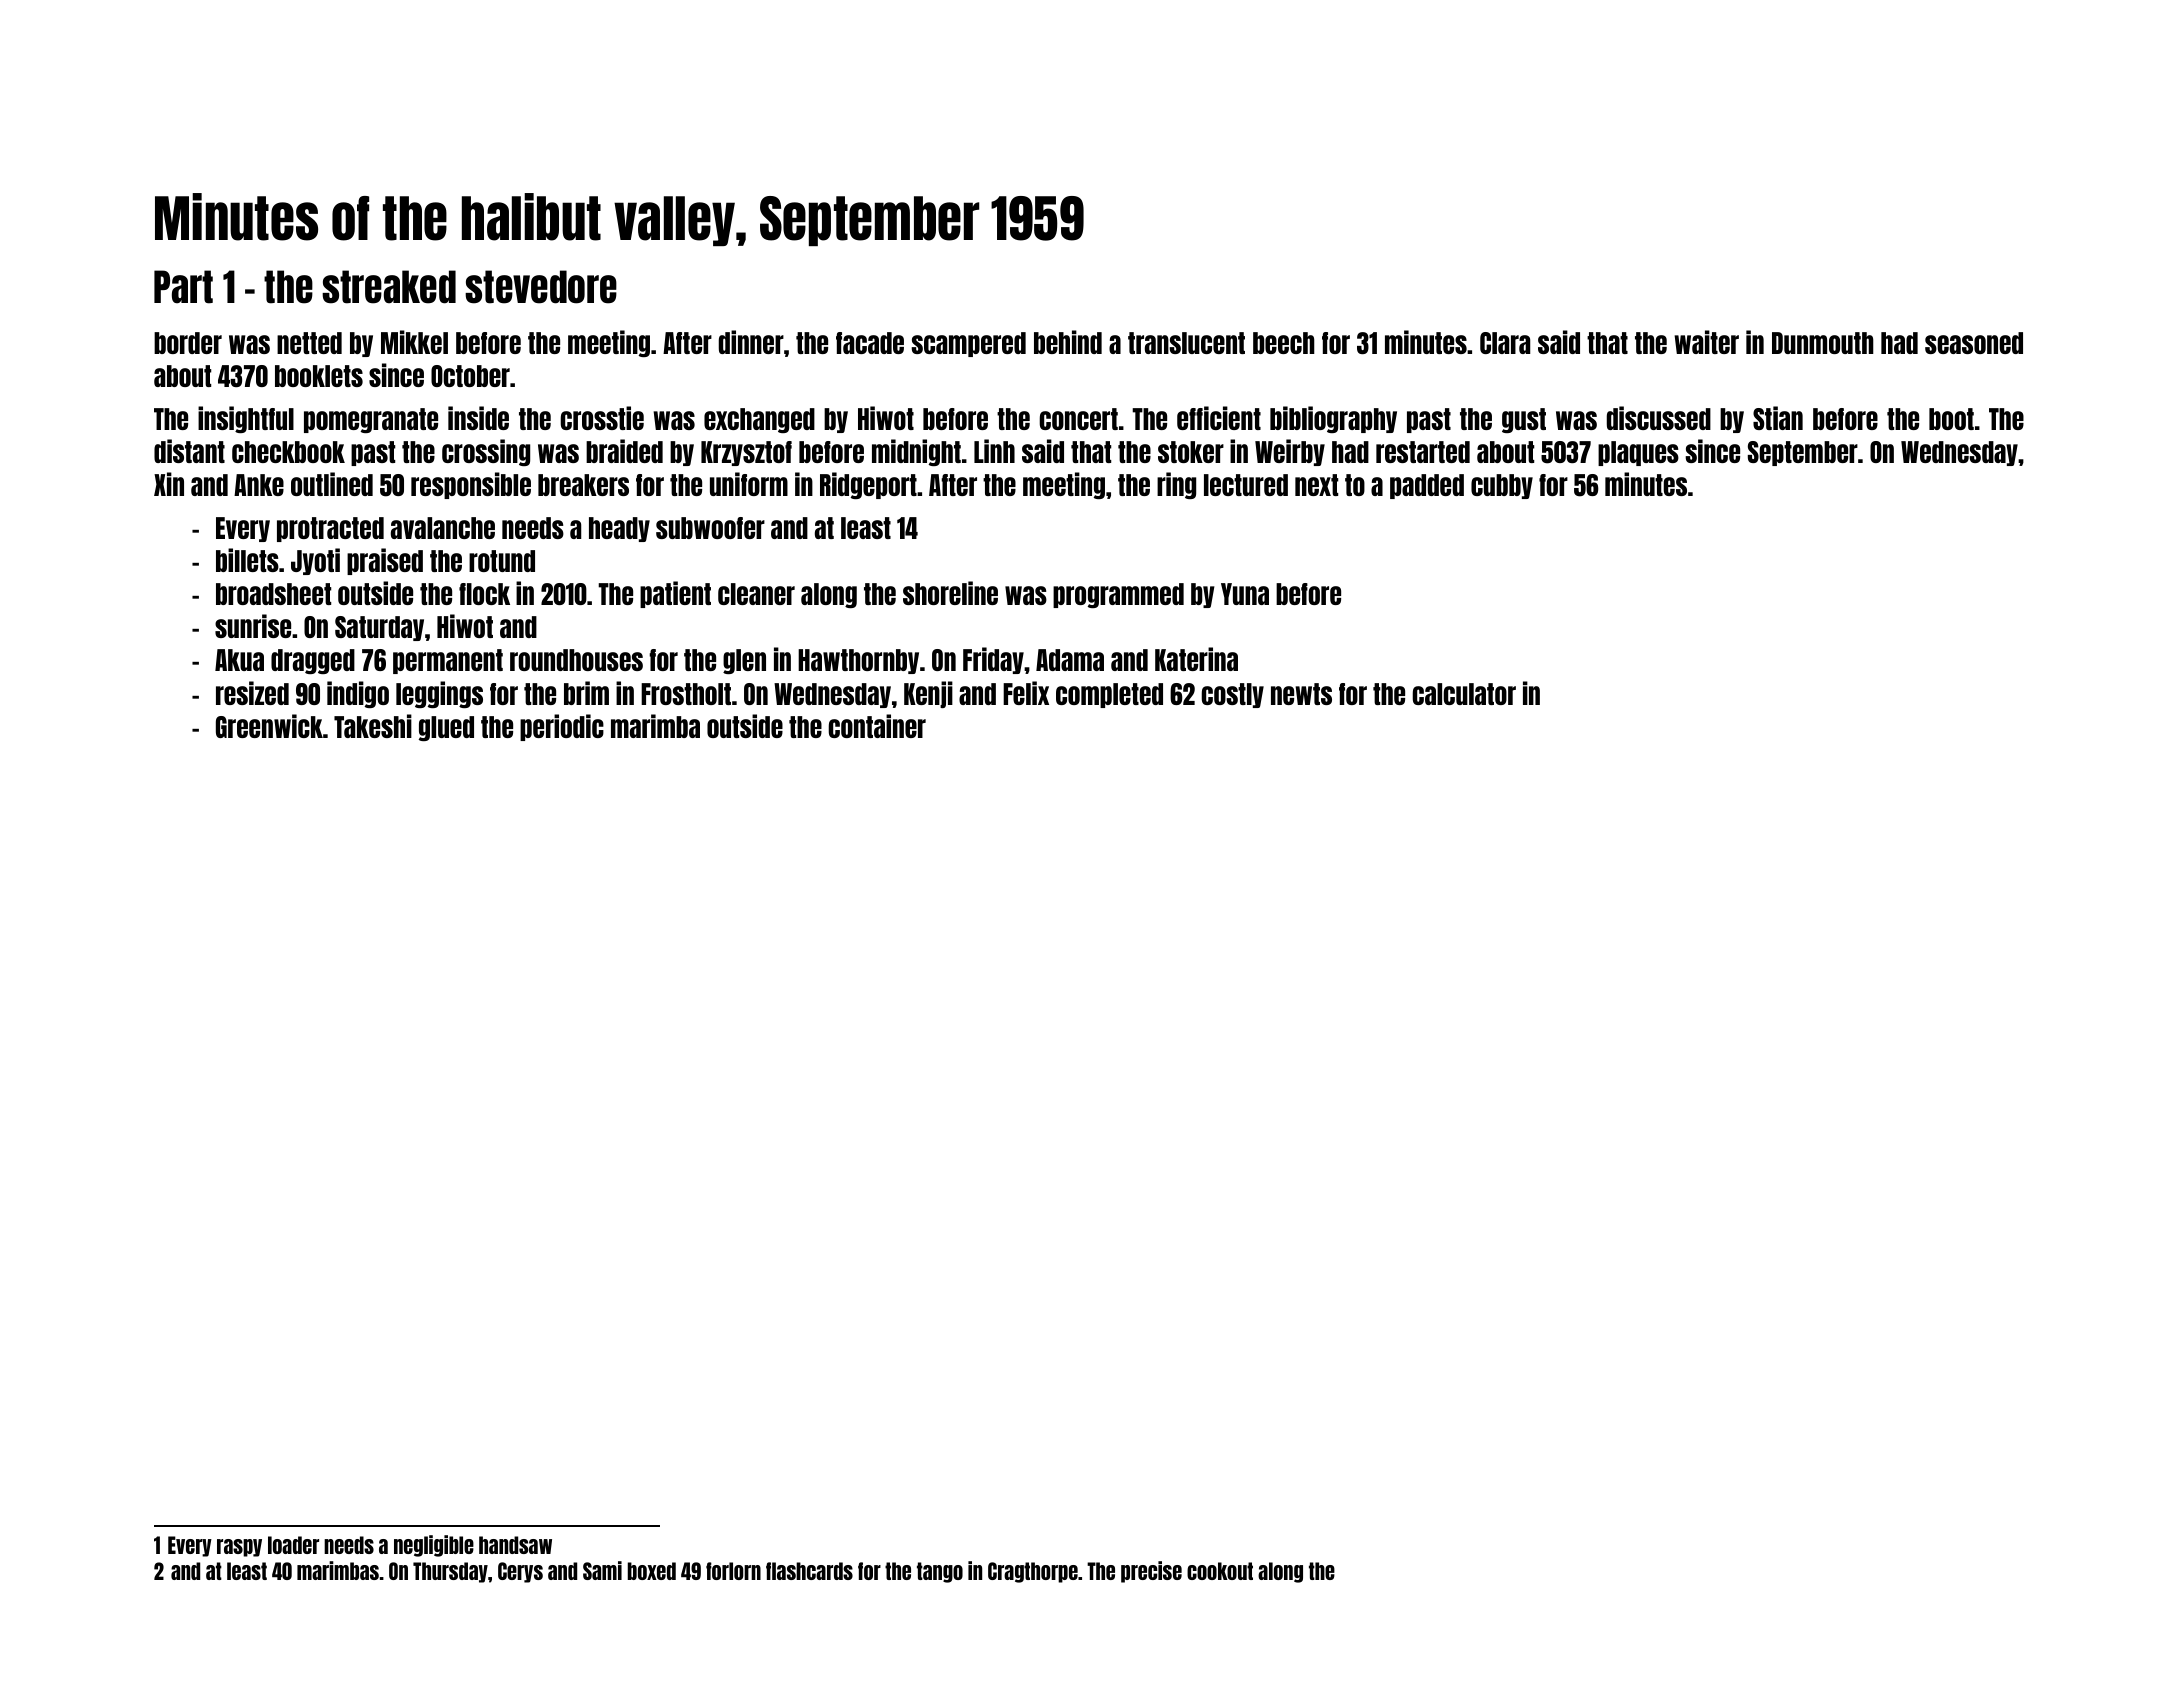 The image size is (2178, 1683). I want to click on Ridgeport, so click(868, 485).
